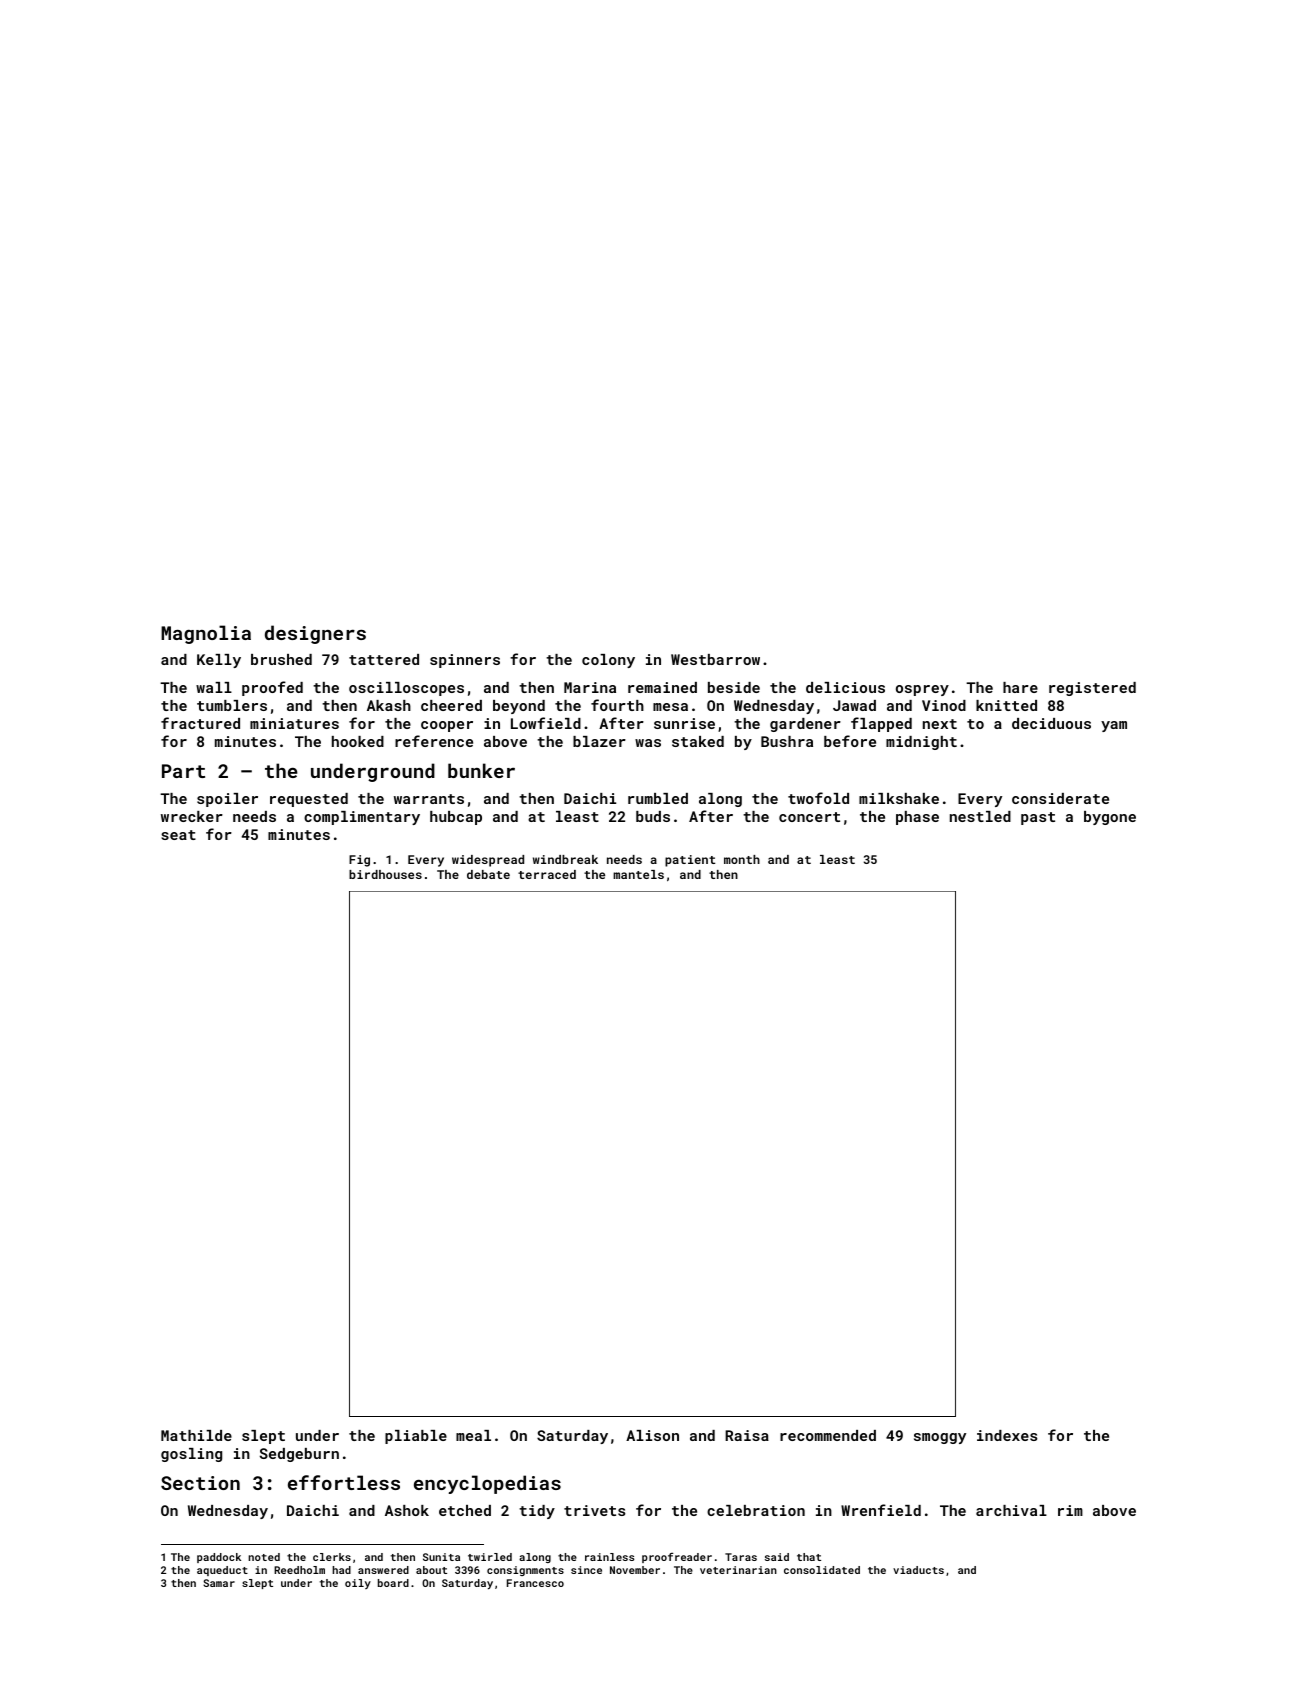 Image resolution: width=1305 pixels, height=1689 pixels. Describe the element at coordinates (358, 1584) in the image. I see `oily` at that location.
